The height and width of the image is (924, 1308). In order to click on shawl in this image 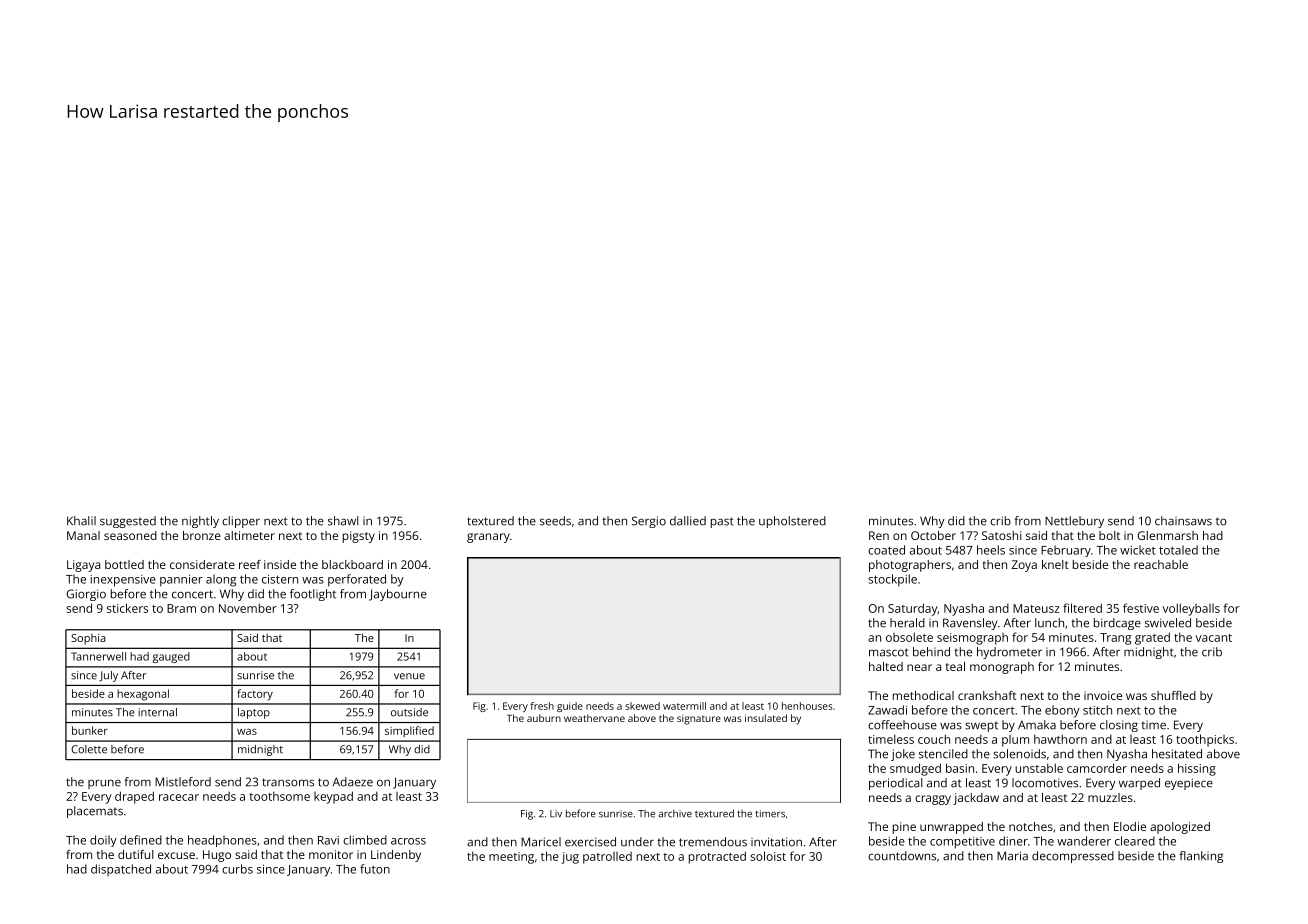, I will do `click(343, 521)`.
